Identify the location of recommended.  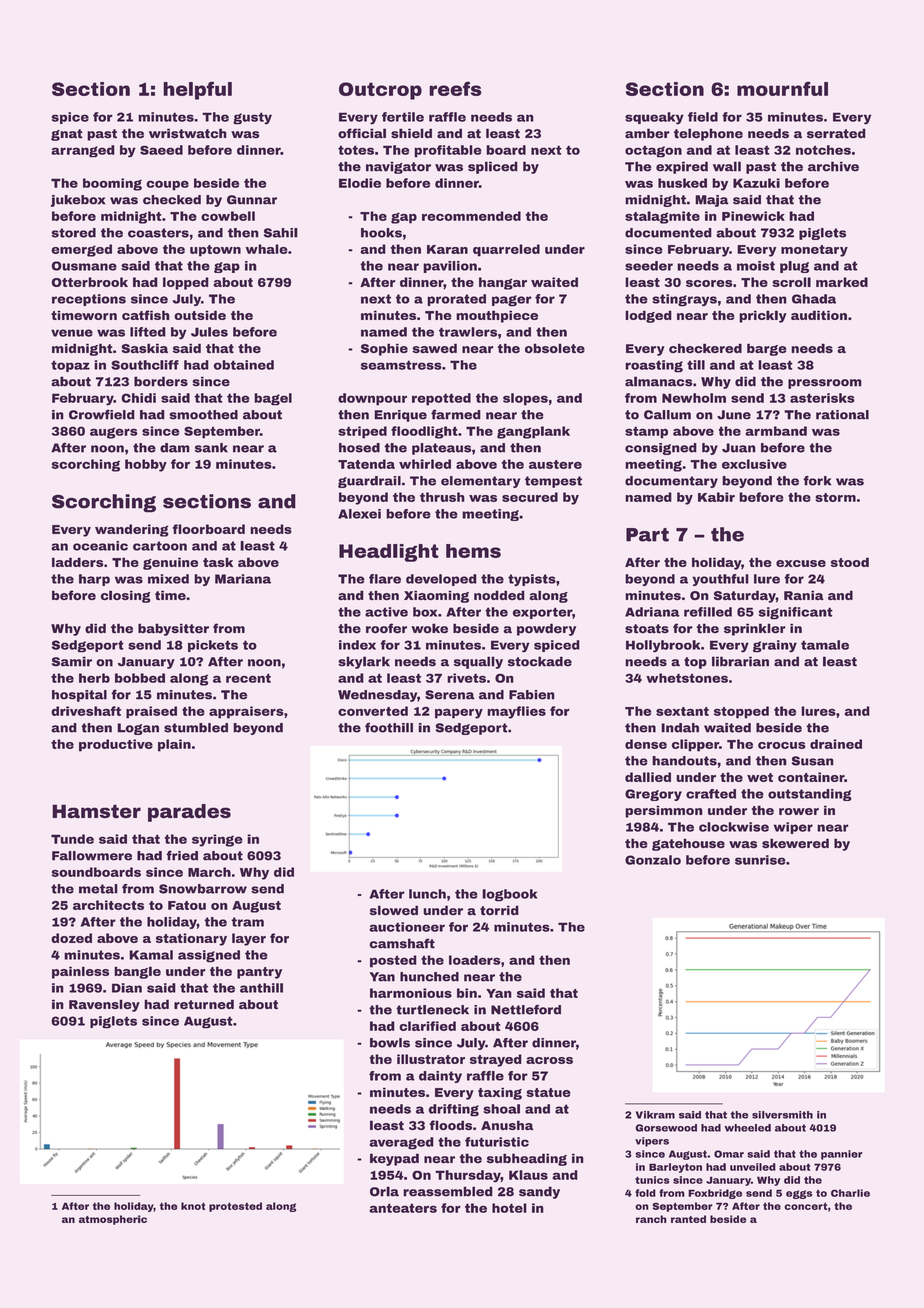
(471, 216).
